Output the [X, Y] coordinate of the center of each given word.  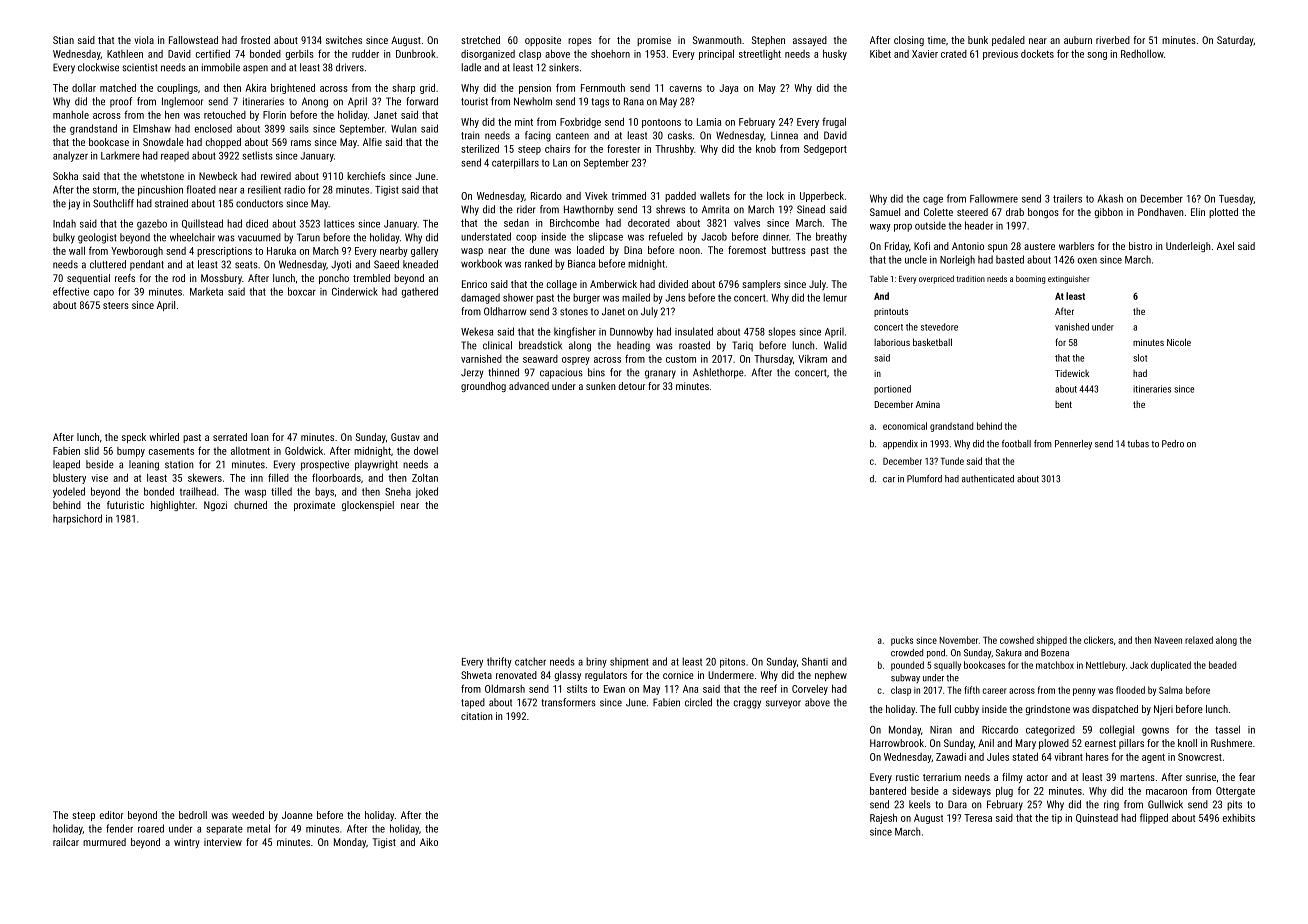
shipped [1052, 641]
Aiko [429, 842]
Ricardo [546, 196]
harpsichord [77, 519]
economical [905, 426]
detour [632, 386]
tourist [474, 101]
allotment [250, 451]
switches [344, 40]
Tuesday [1236, 199]
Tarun [308, 237]
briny [596, 662]
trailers [1067, 198]
